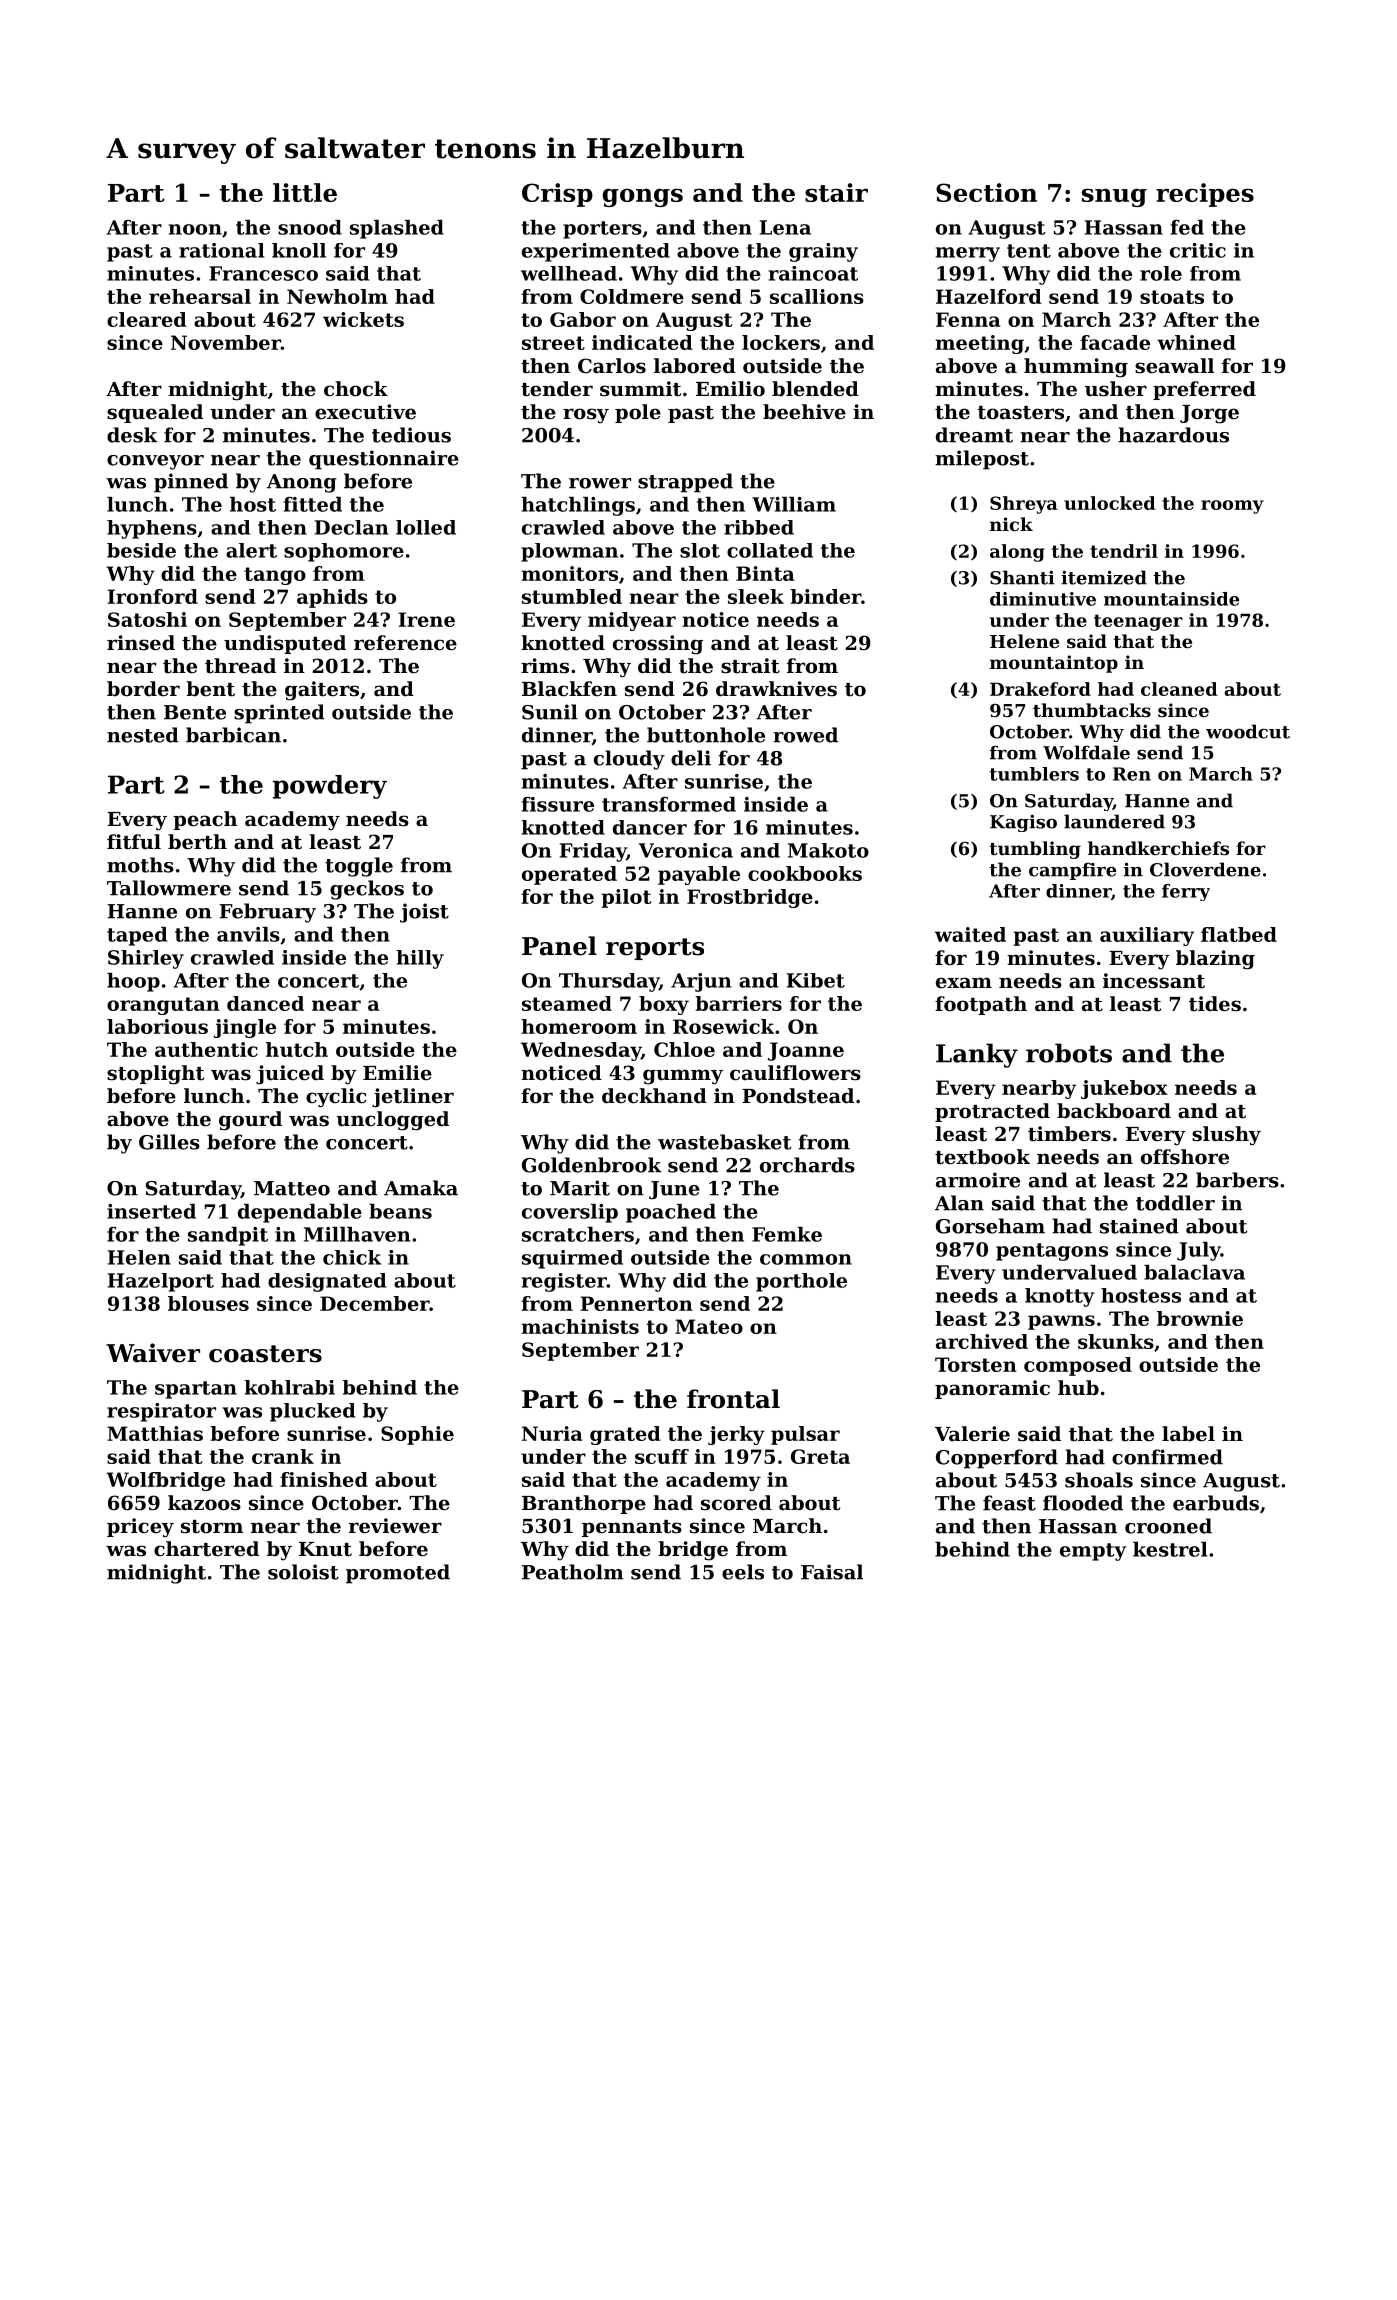 The height and width of the screenshot is (2300, 1397). What do you see at coordinates (781, 342) in the screenshot?
I see `lockers` at bounding box center [781, 342].
